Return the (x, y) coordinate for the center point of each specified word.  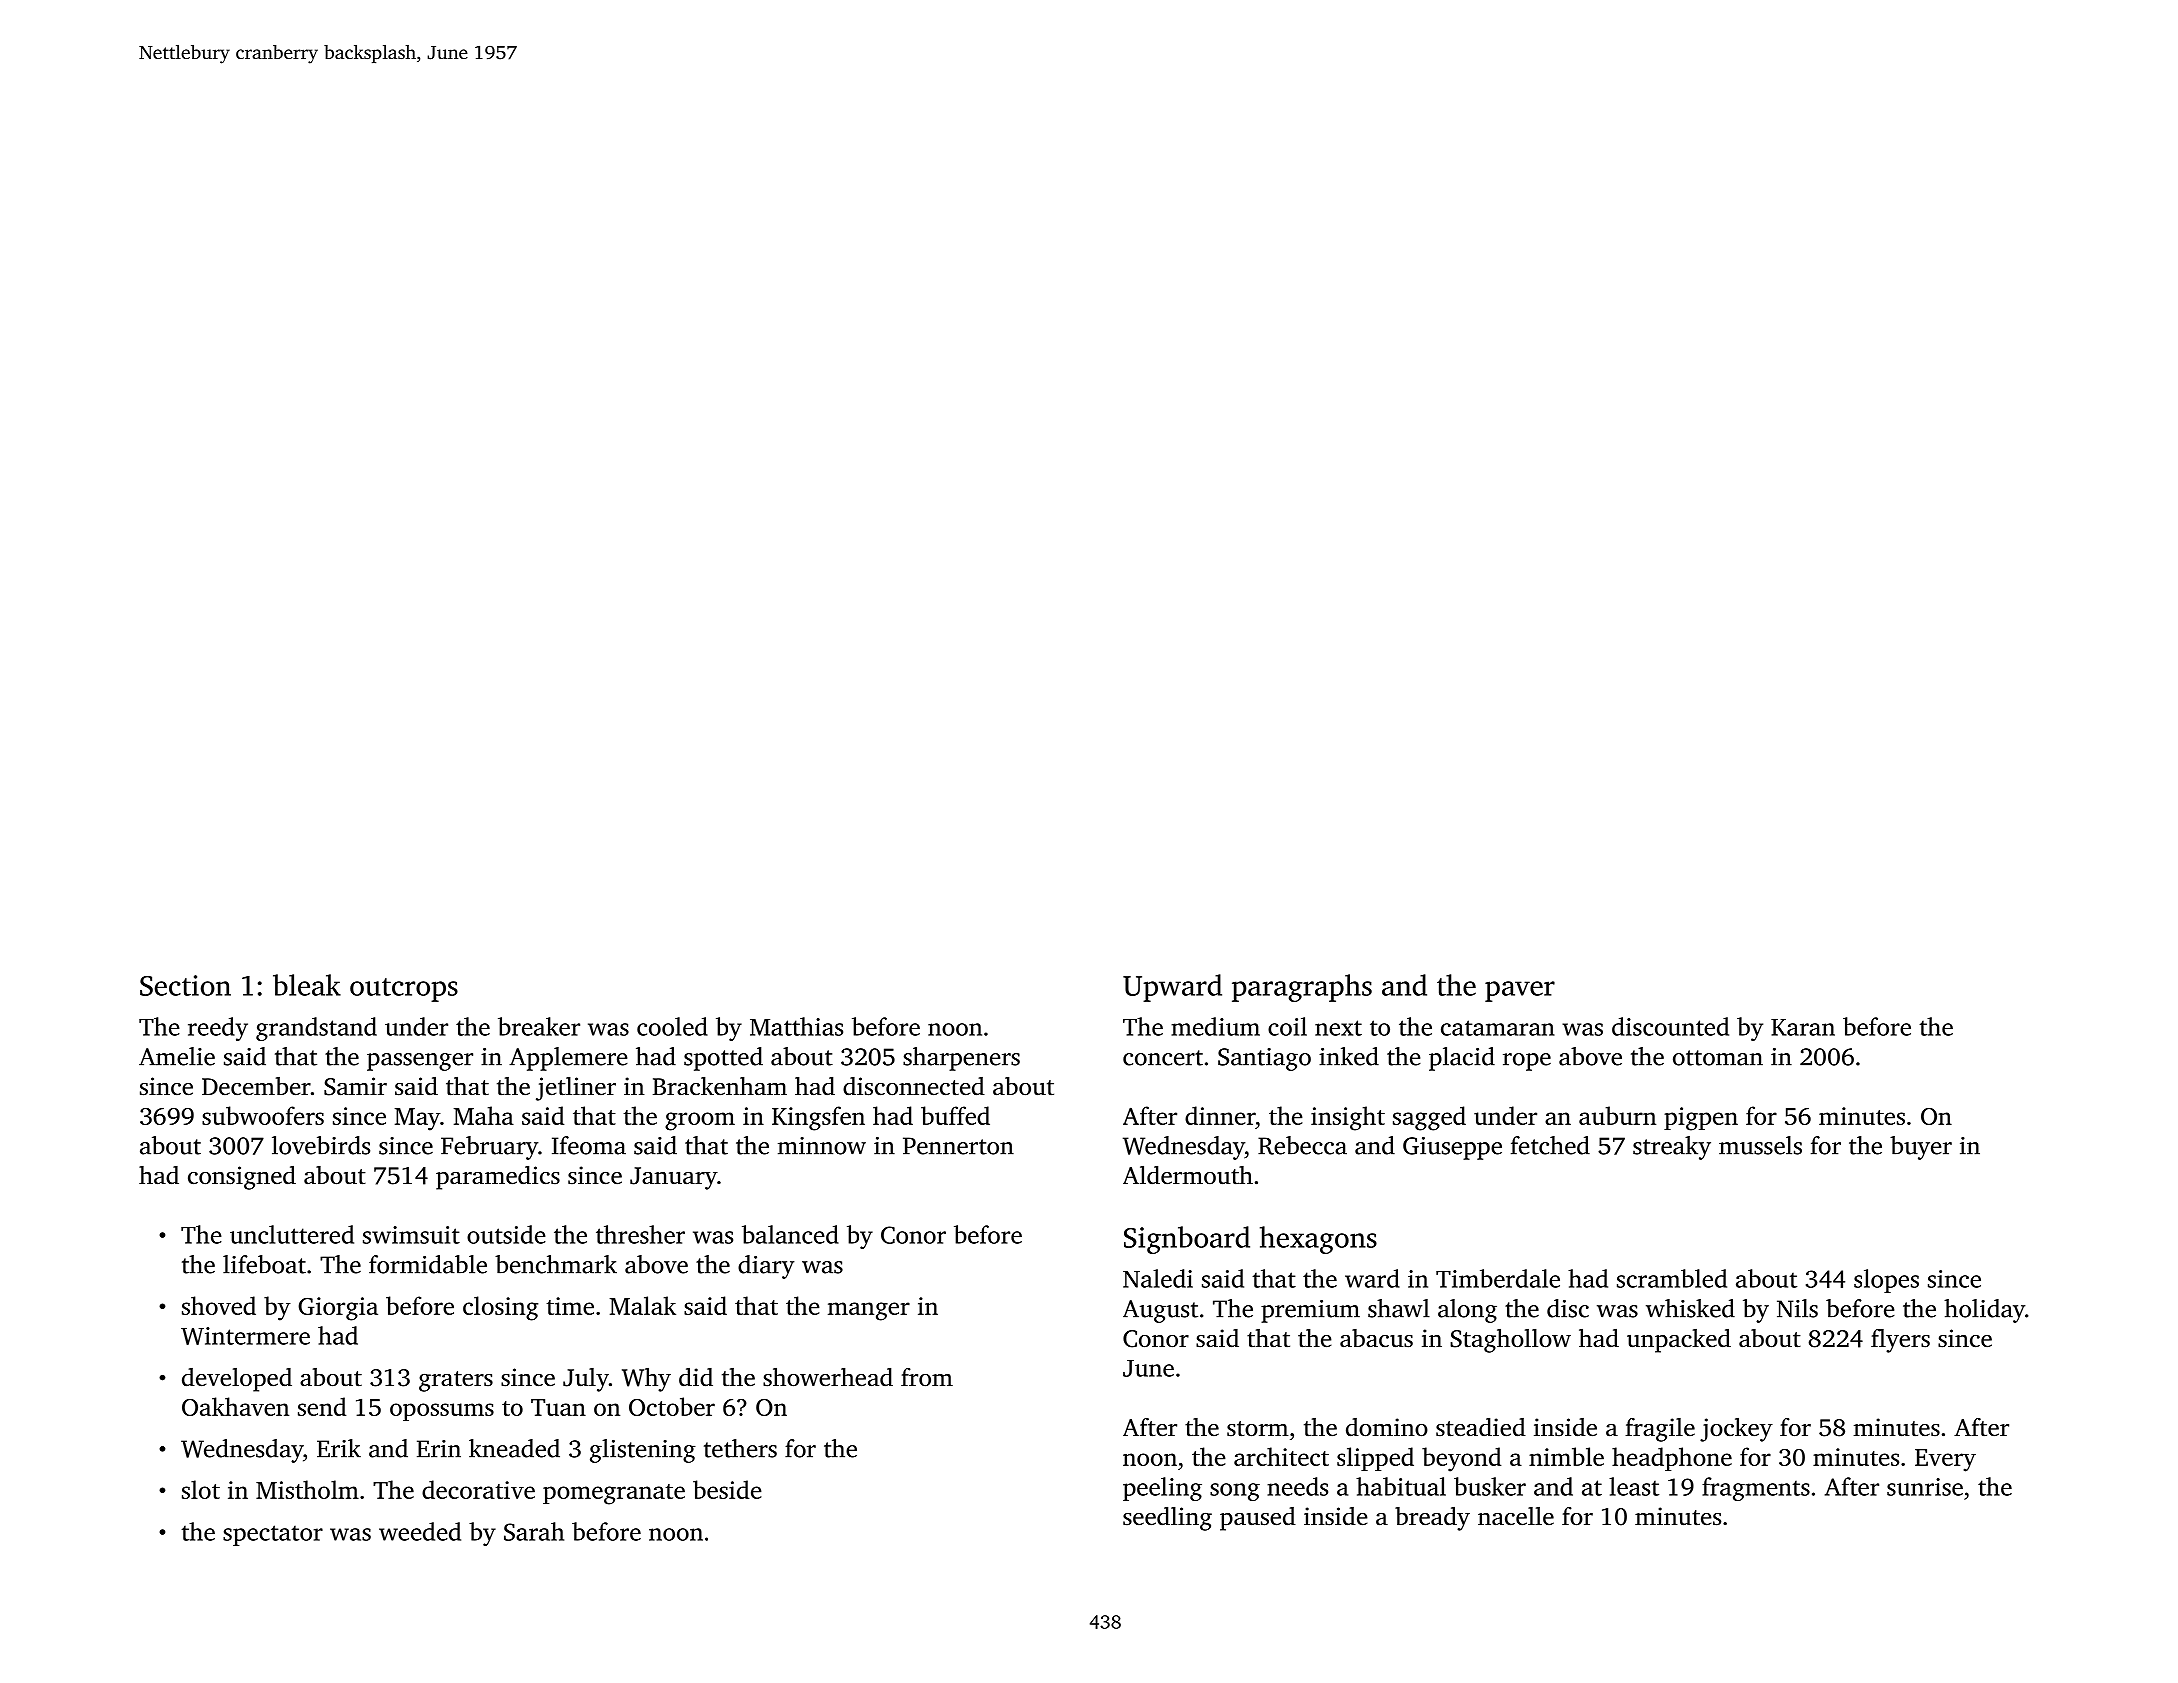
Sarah (534, 1531)
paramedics (498, 1178)
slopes (1886, 1281)
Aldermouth (1188, 1175)
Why (646, 1380)
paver (1520, 991)
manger (869, 1311)
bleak (307, 985)
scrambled (1672, 1278)
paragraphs (1302, 988)
